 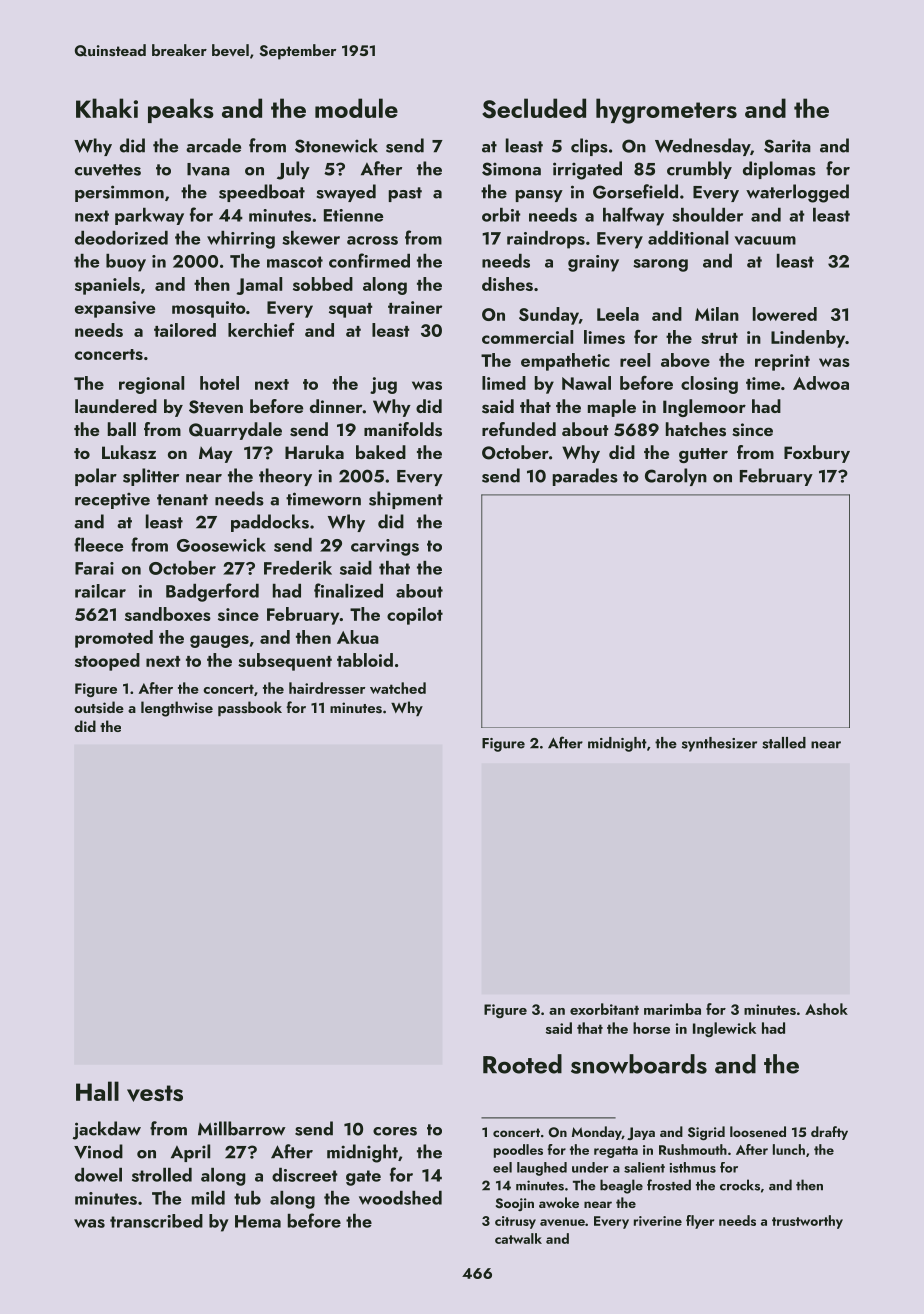 I want to click on Sarita, so click(x=787, y=146).
